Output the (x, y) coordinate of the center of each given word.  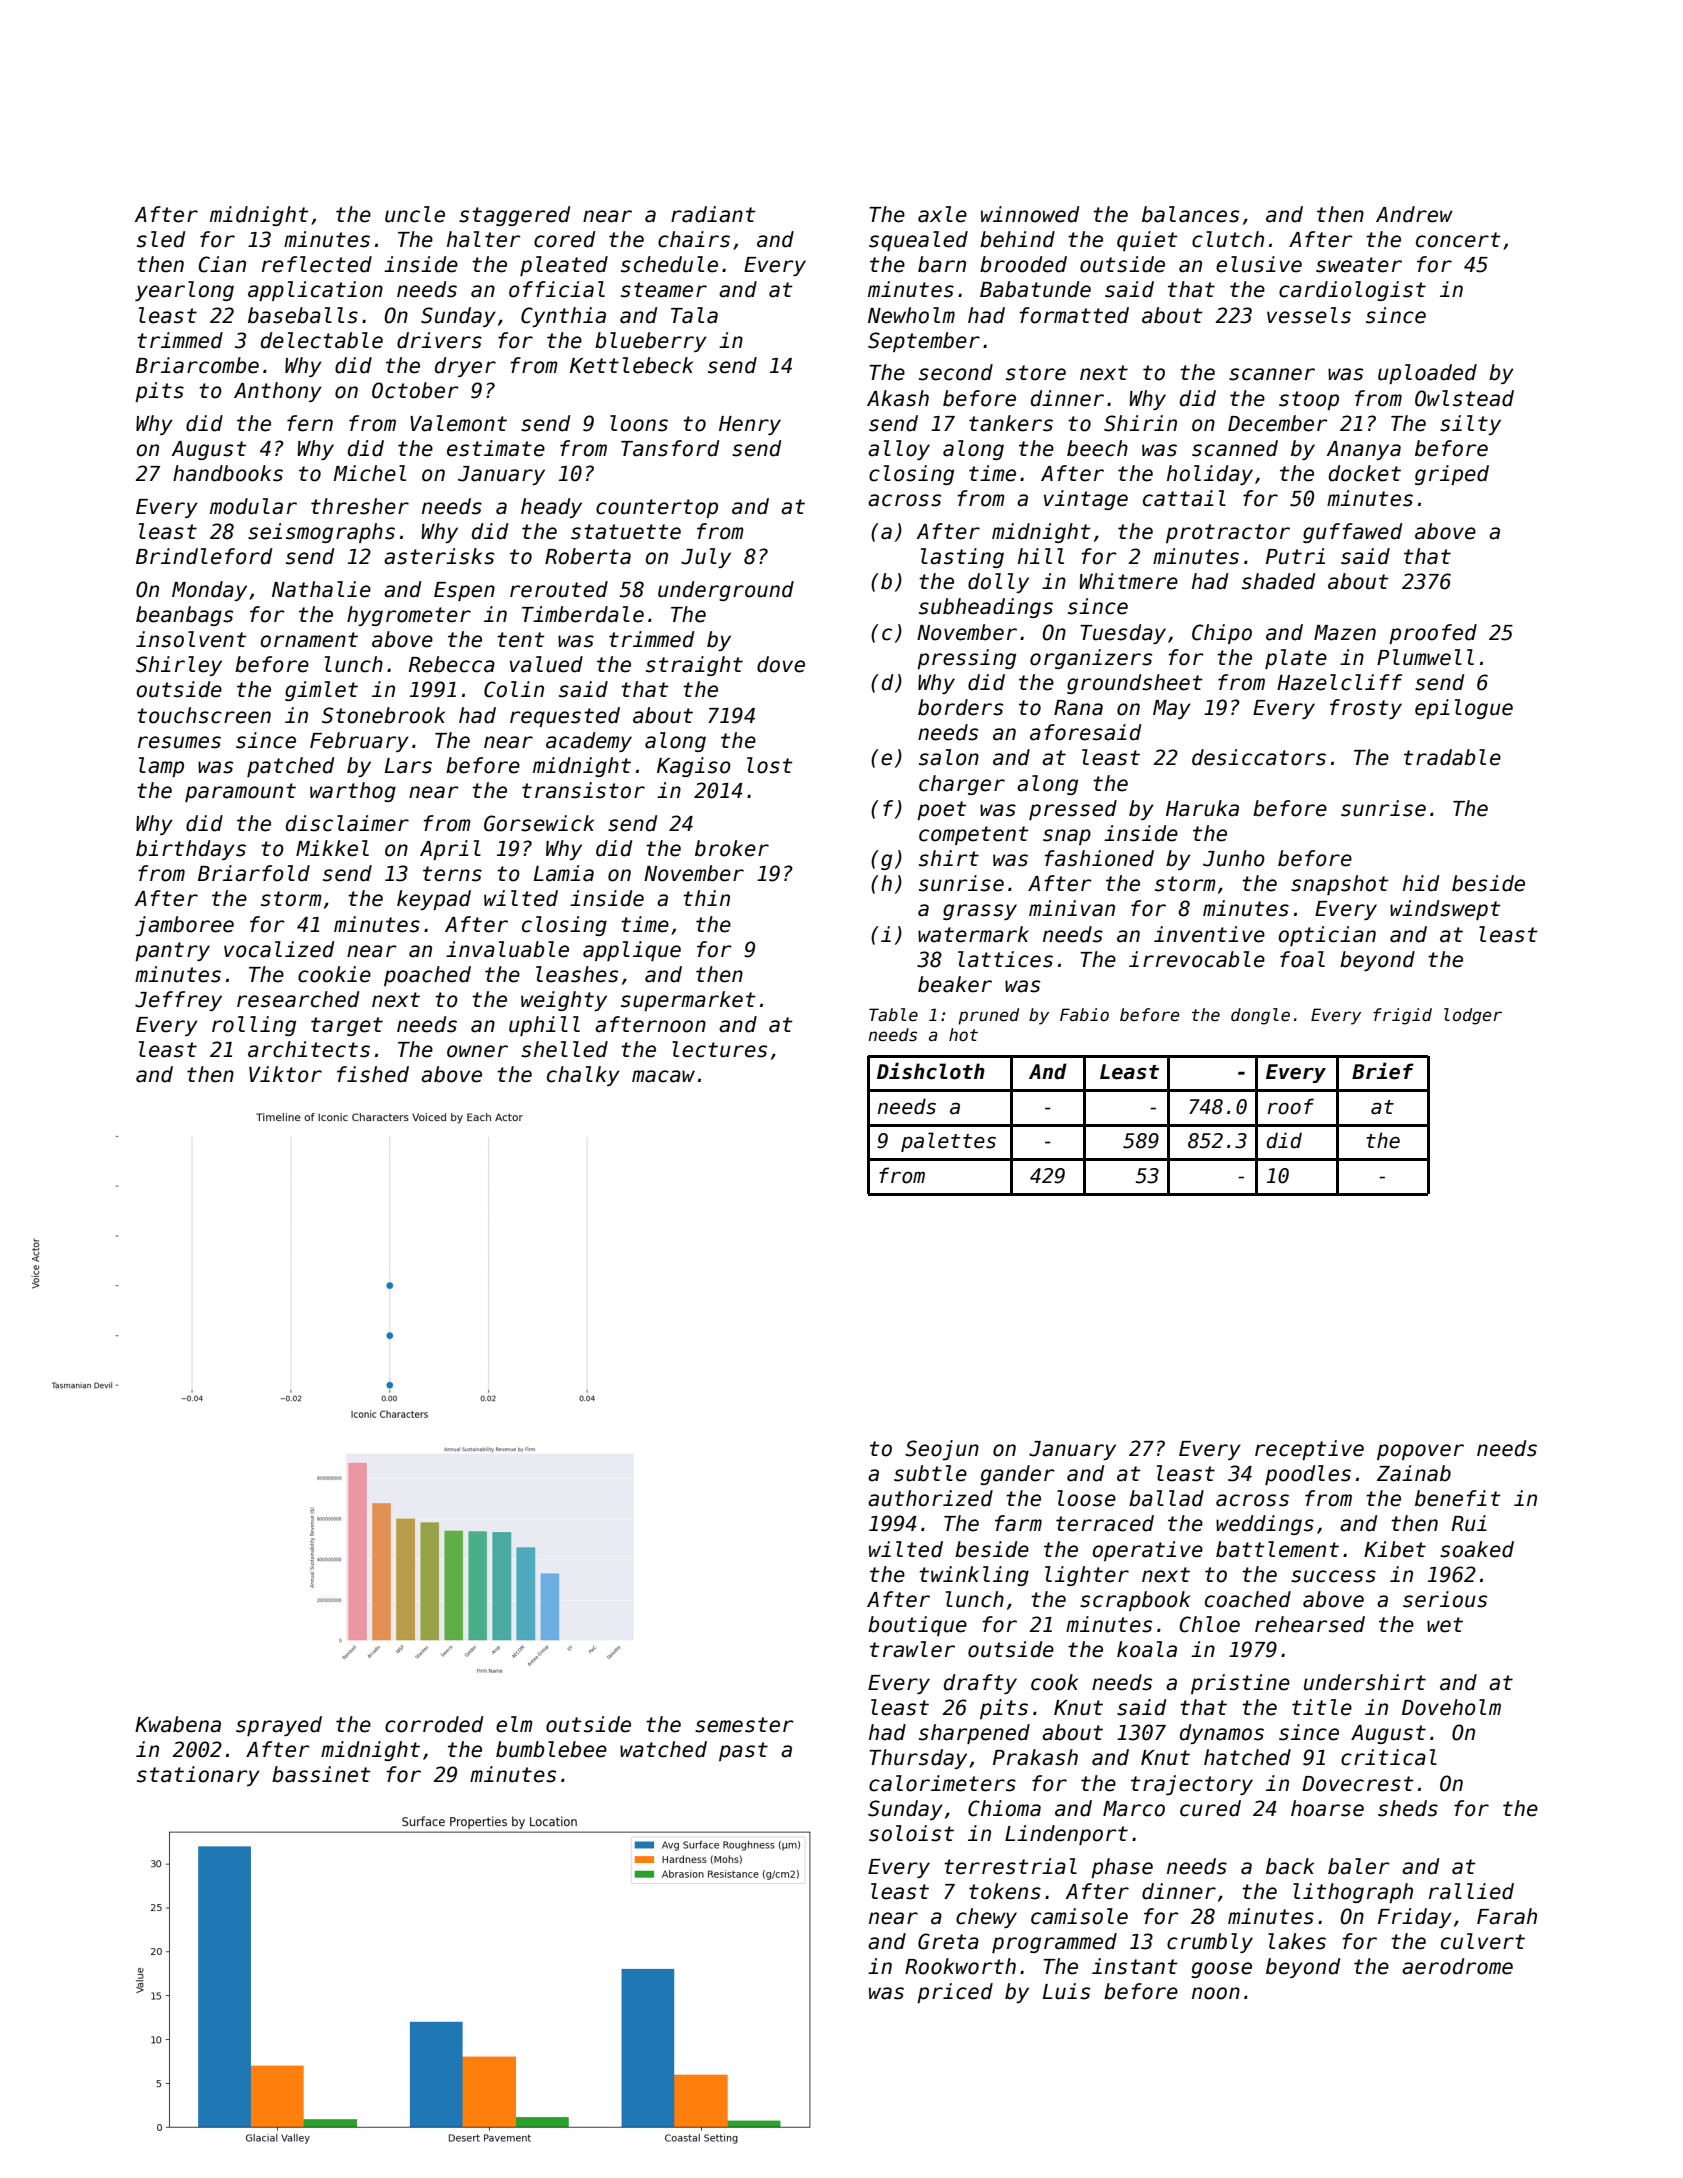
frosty (1366, 709)
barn (942, 264)
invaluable (507, 949)
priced (955, 1993)
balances (1190, 214)
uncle (415, 214)
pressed (1073, 810)
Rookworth (960, 1966)
